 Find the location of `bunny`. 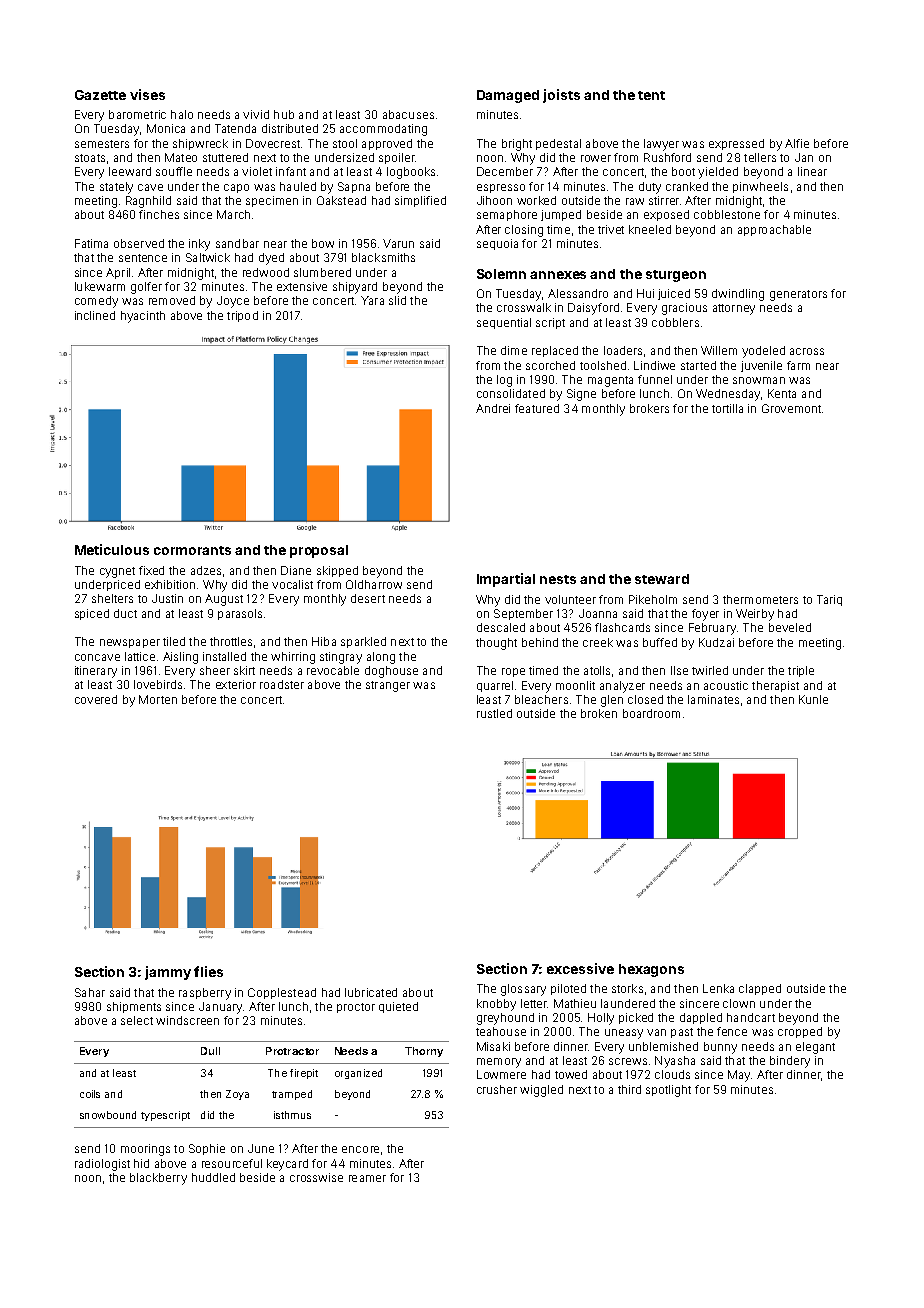

bunny is located at coordinates (720, 1048).
